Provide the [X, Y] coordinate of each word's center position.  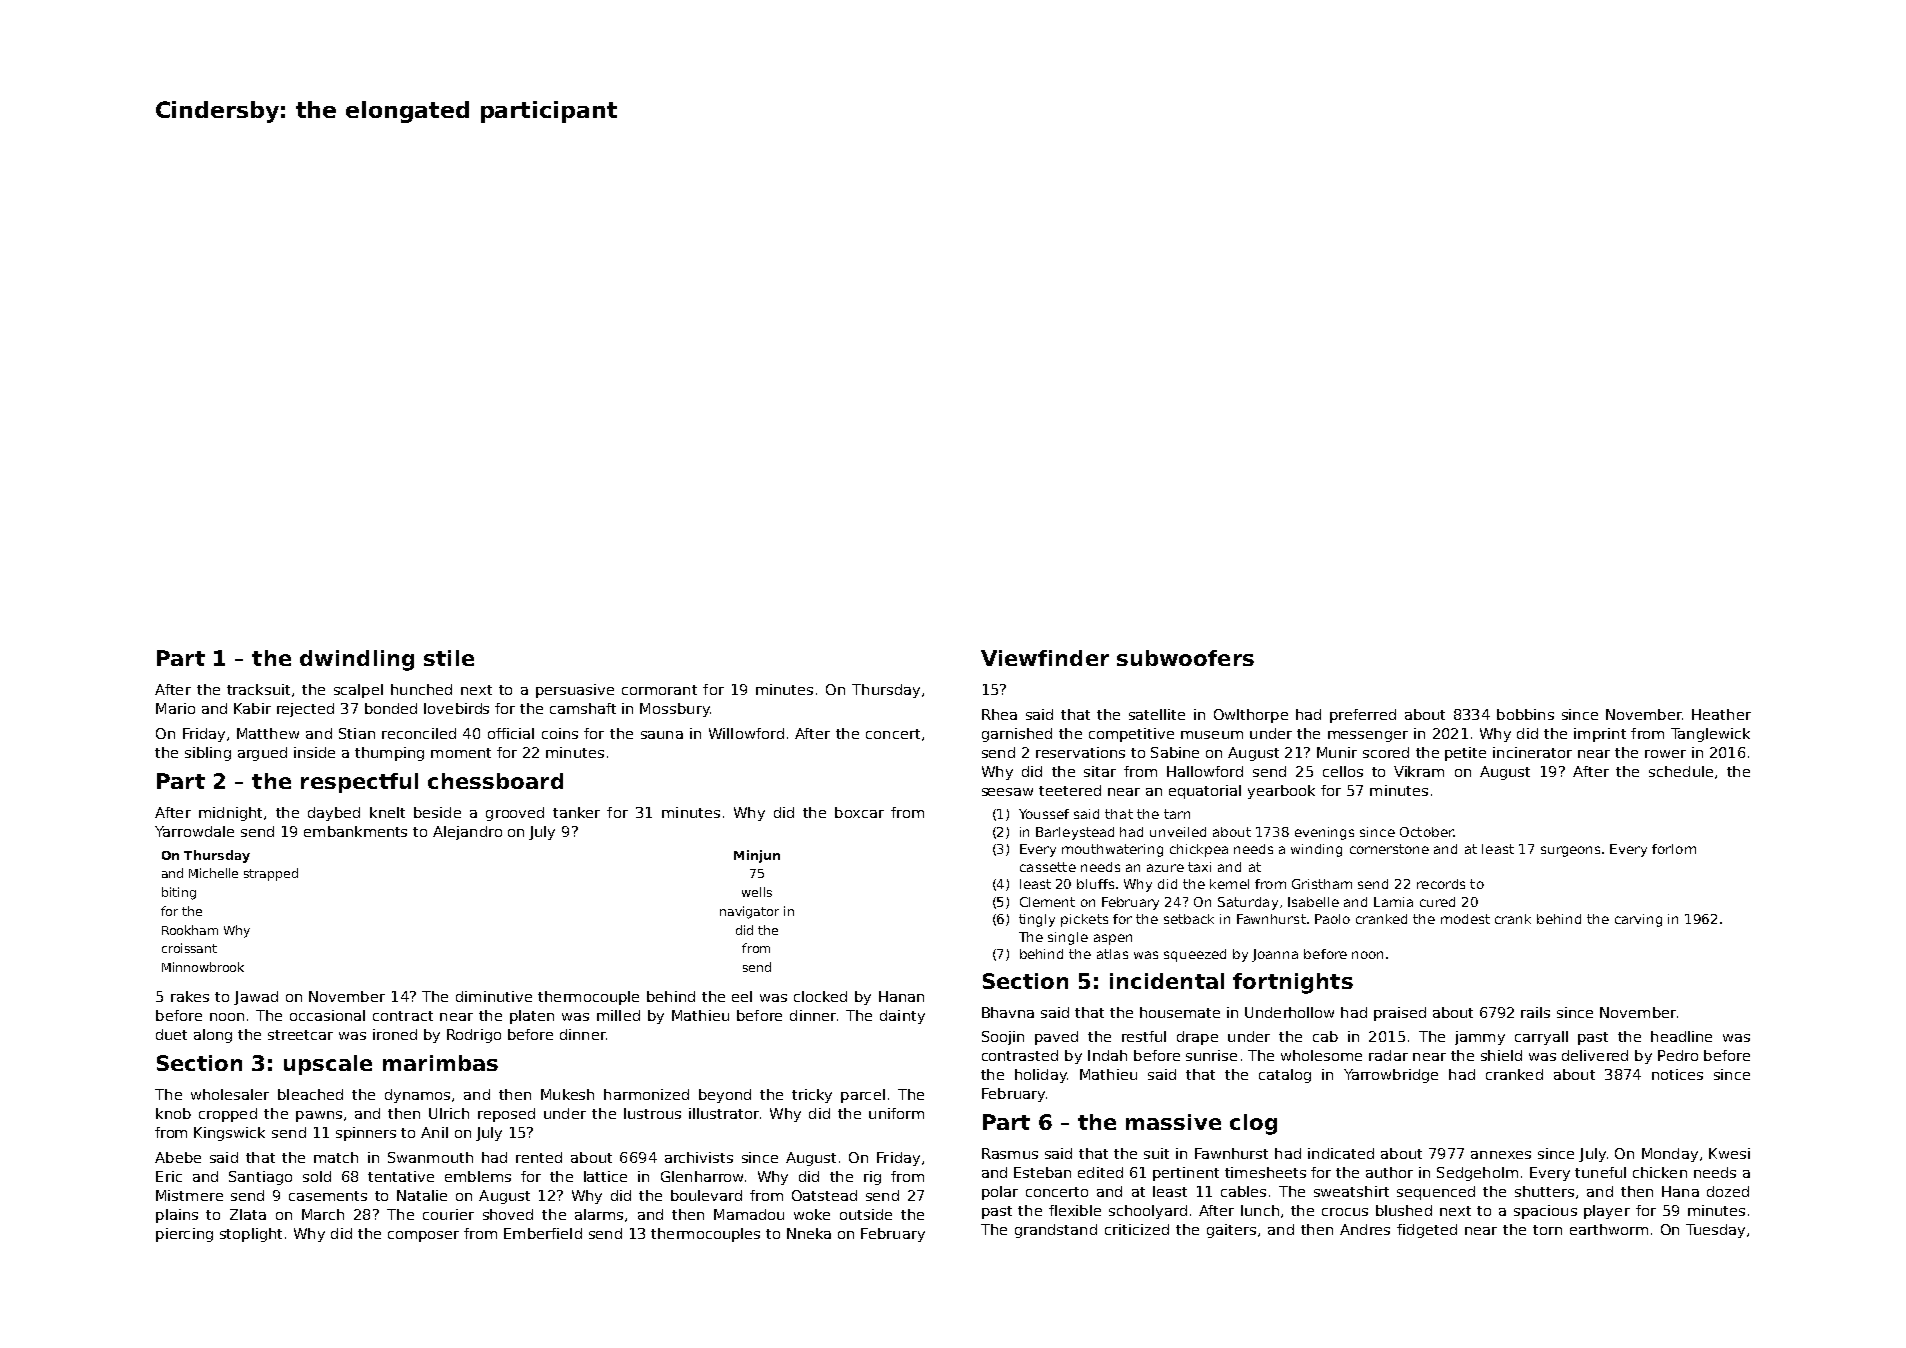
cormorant [659, 690]
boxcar [859, 812]
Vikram [1419, 771]
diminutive [494, 996]
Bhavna [1008, 1012]
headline [1681, 1036]
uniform [896, 1113]
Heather [1721, 714]
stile [449, 658]
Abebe [178, 1157]
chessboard [495, 781]
